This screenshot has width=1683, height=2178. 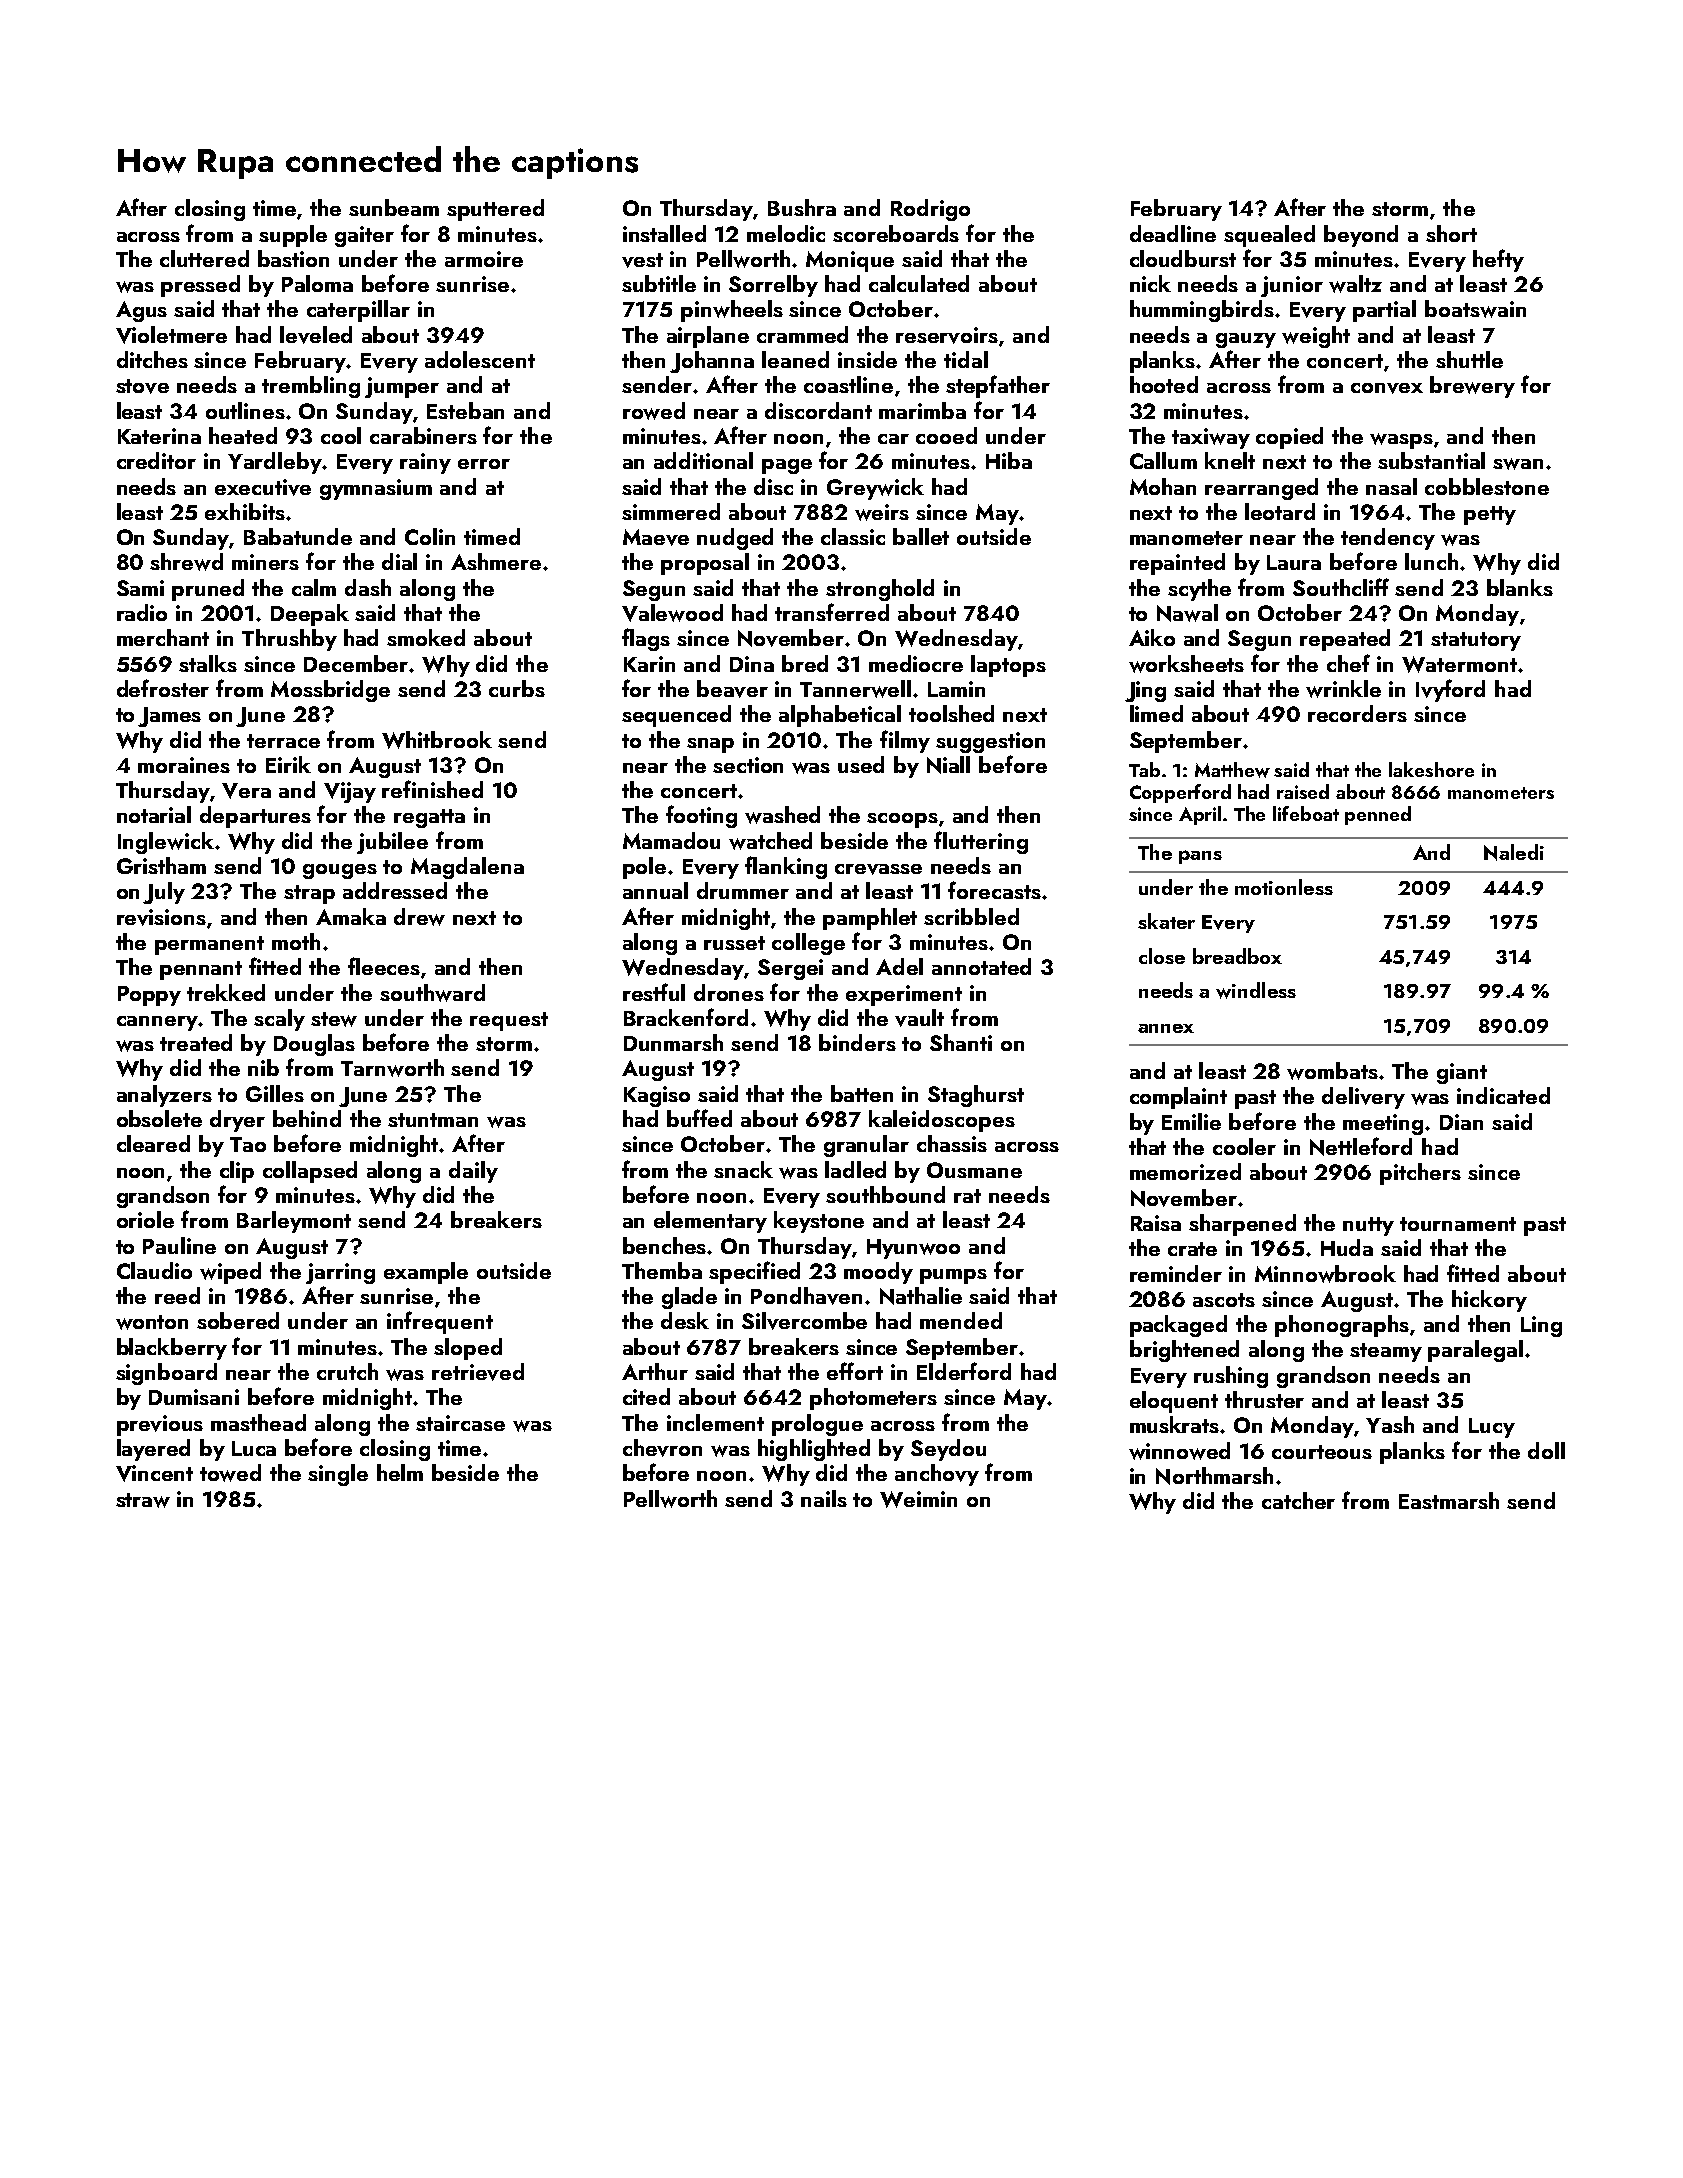 I want to click on crutch, so click(x=347, y=1371).
